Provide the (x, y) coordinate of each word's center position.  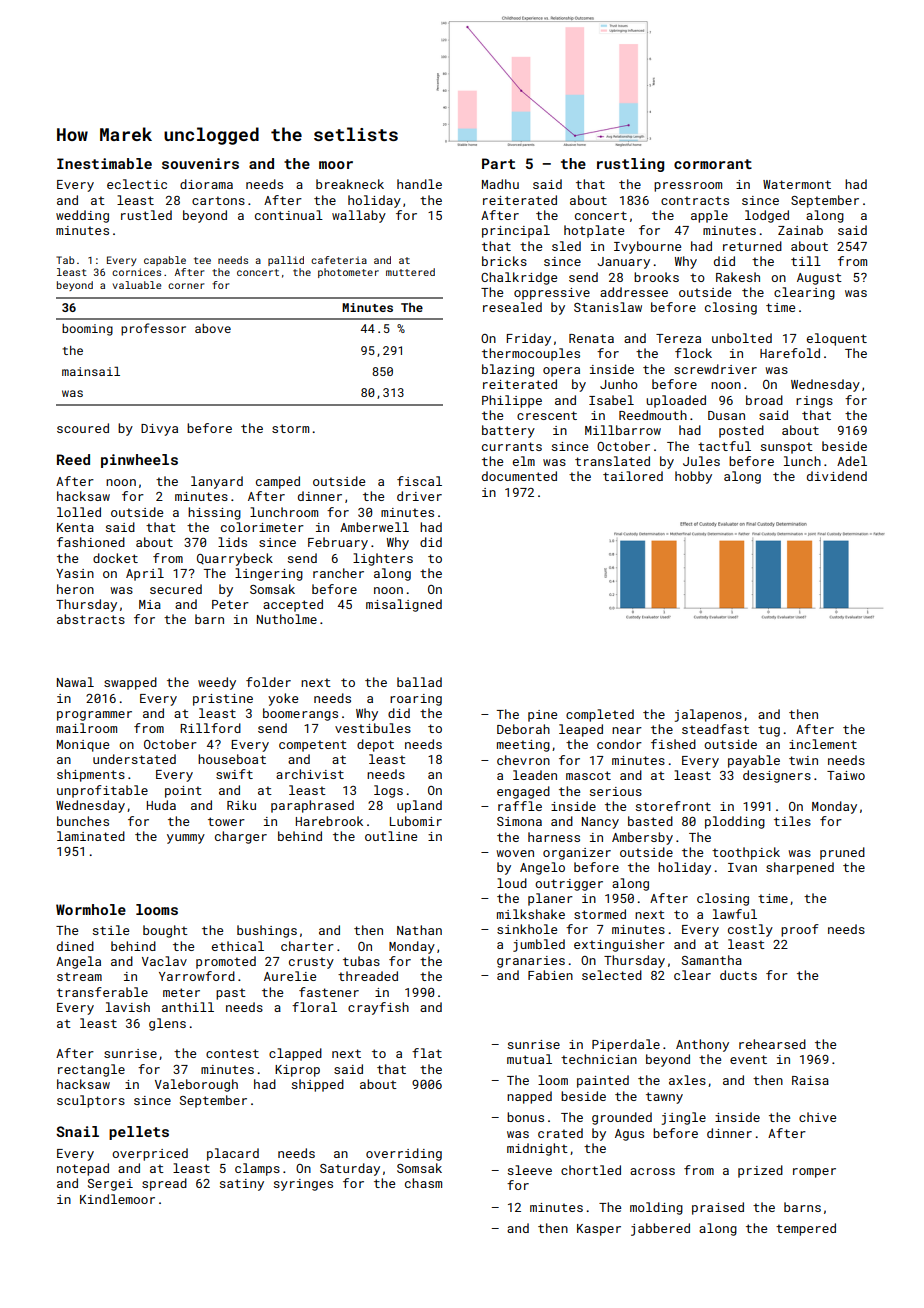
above (213, 328)
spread (164, 1184)
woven (515, 853)
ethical (238, 946)
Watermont (797, 184)
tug (769, 731)
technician (599, 1059)
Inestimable (104, 163)
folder (268, 682)
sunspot (787, 448)
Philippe (512, 401)
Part (498, 163)
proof (800, 930)
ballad (419, 682)
